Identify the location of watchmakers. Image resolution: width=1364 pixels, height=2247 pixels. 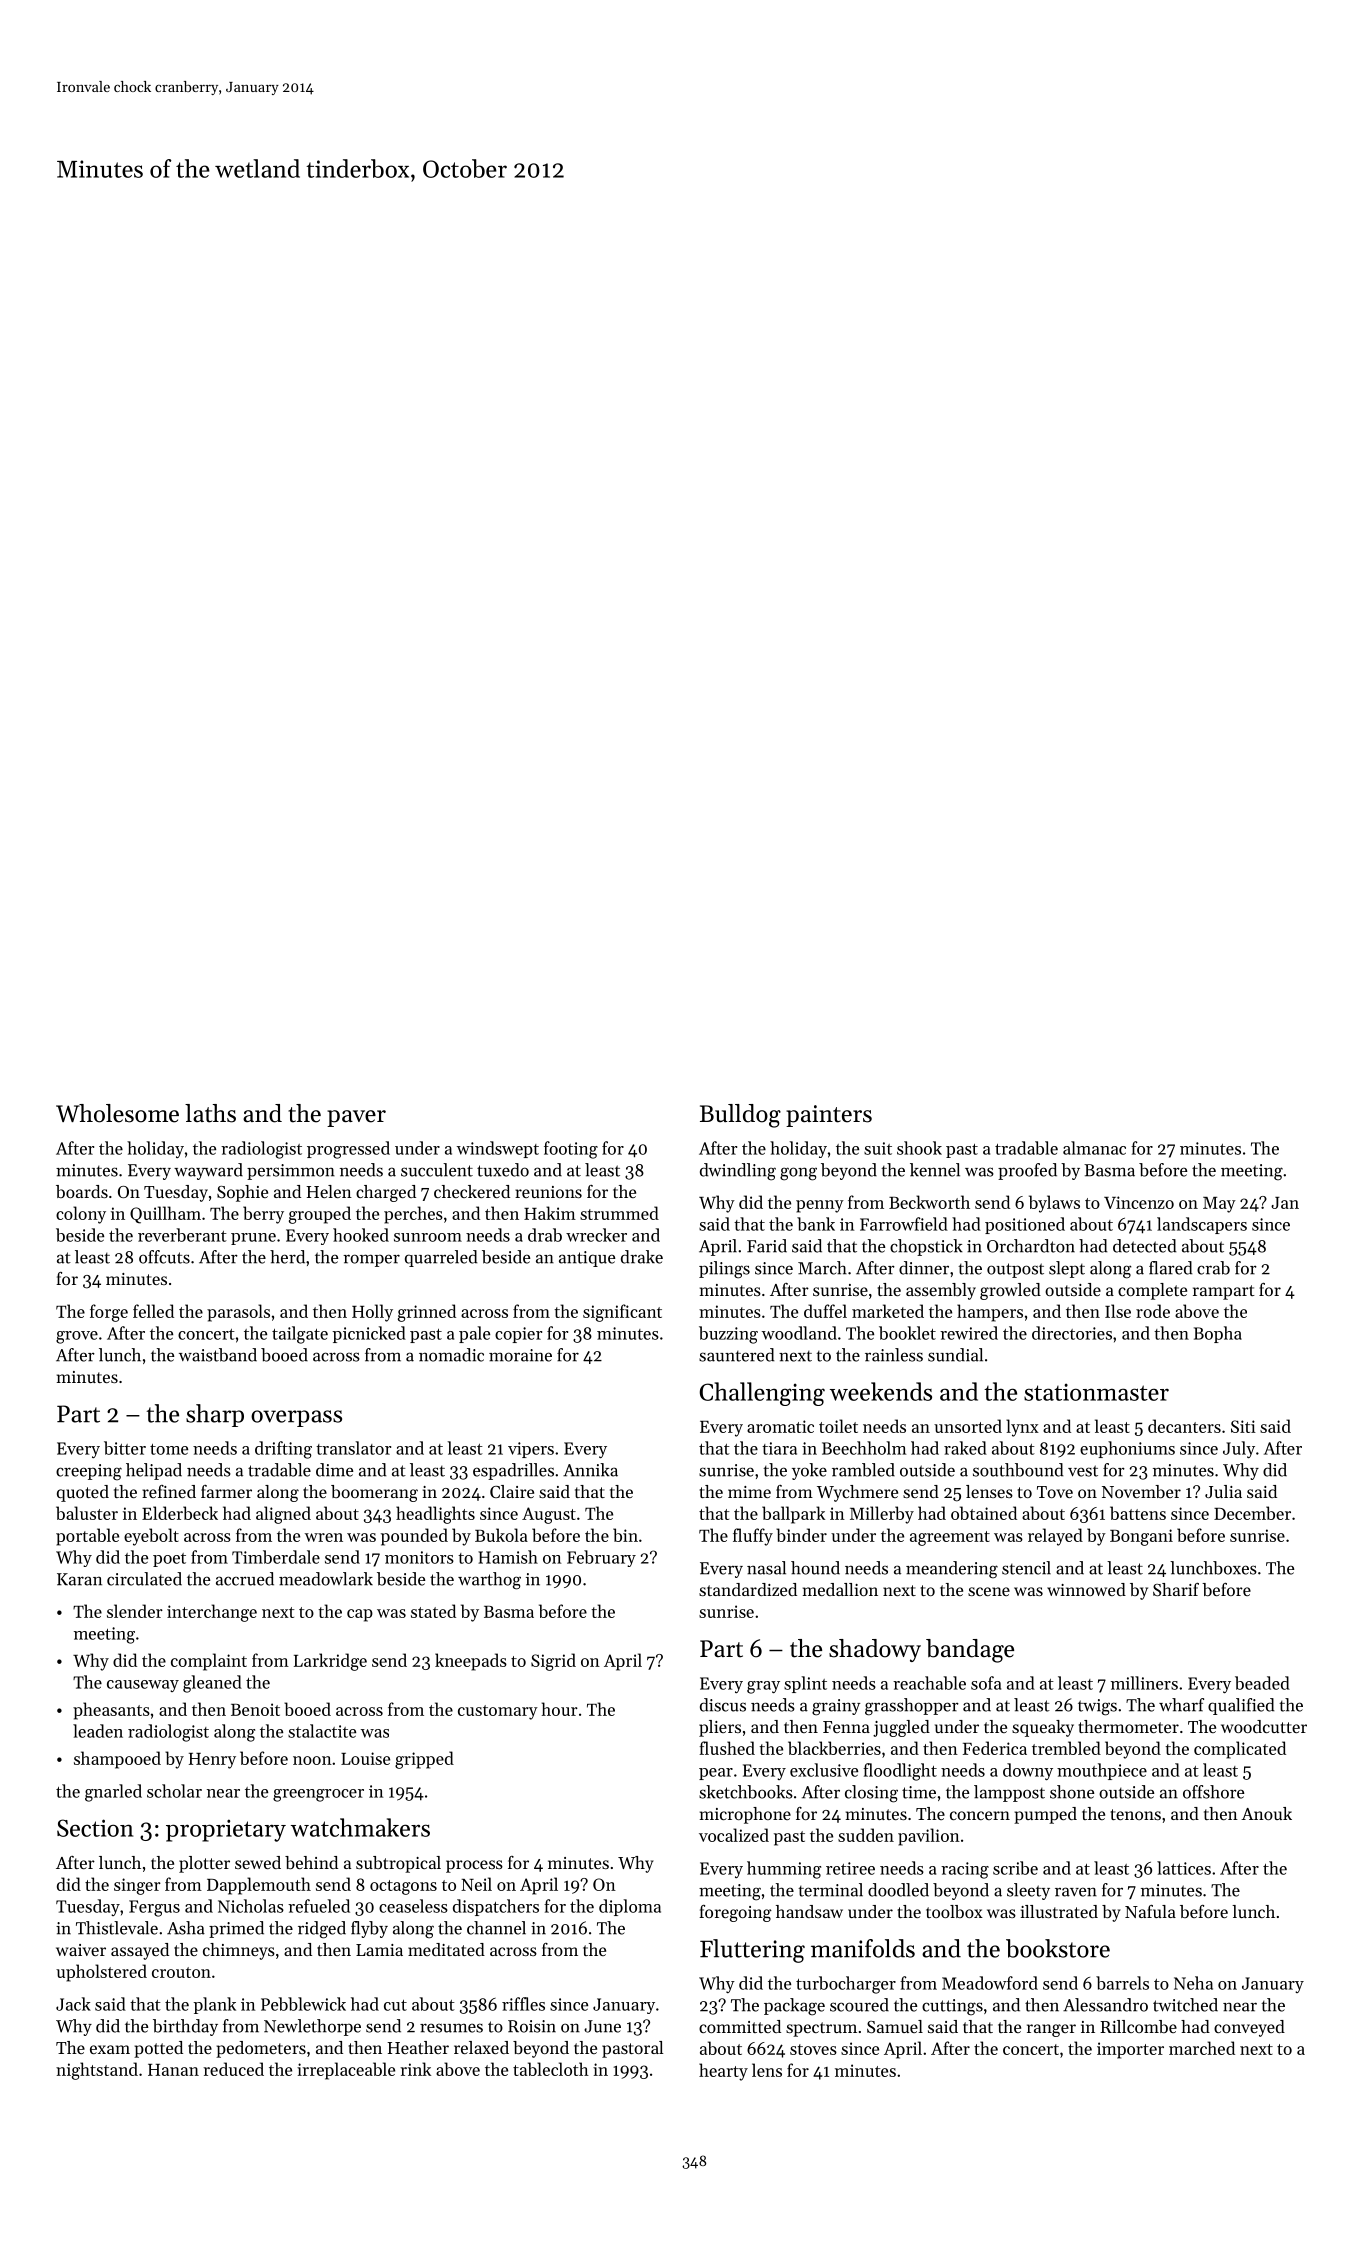
(360, 1827).
